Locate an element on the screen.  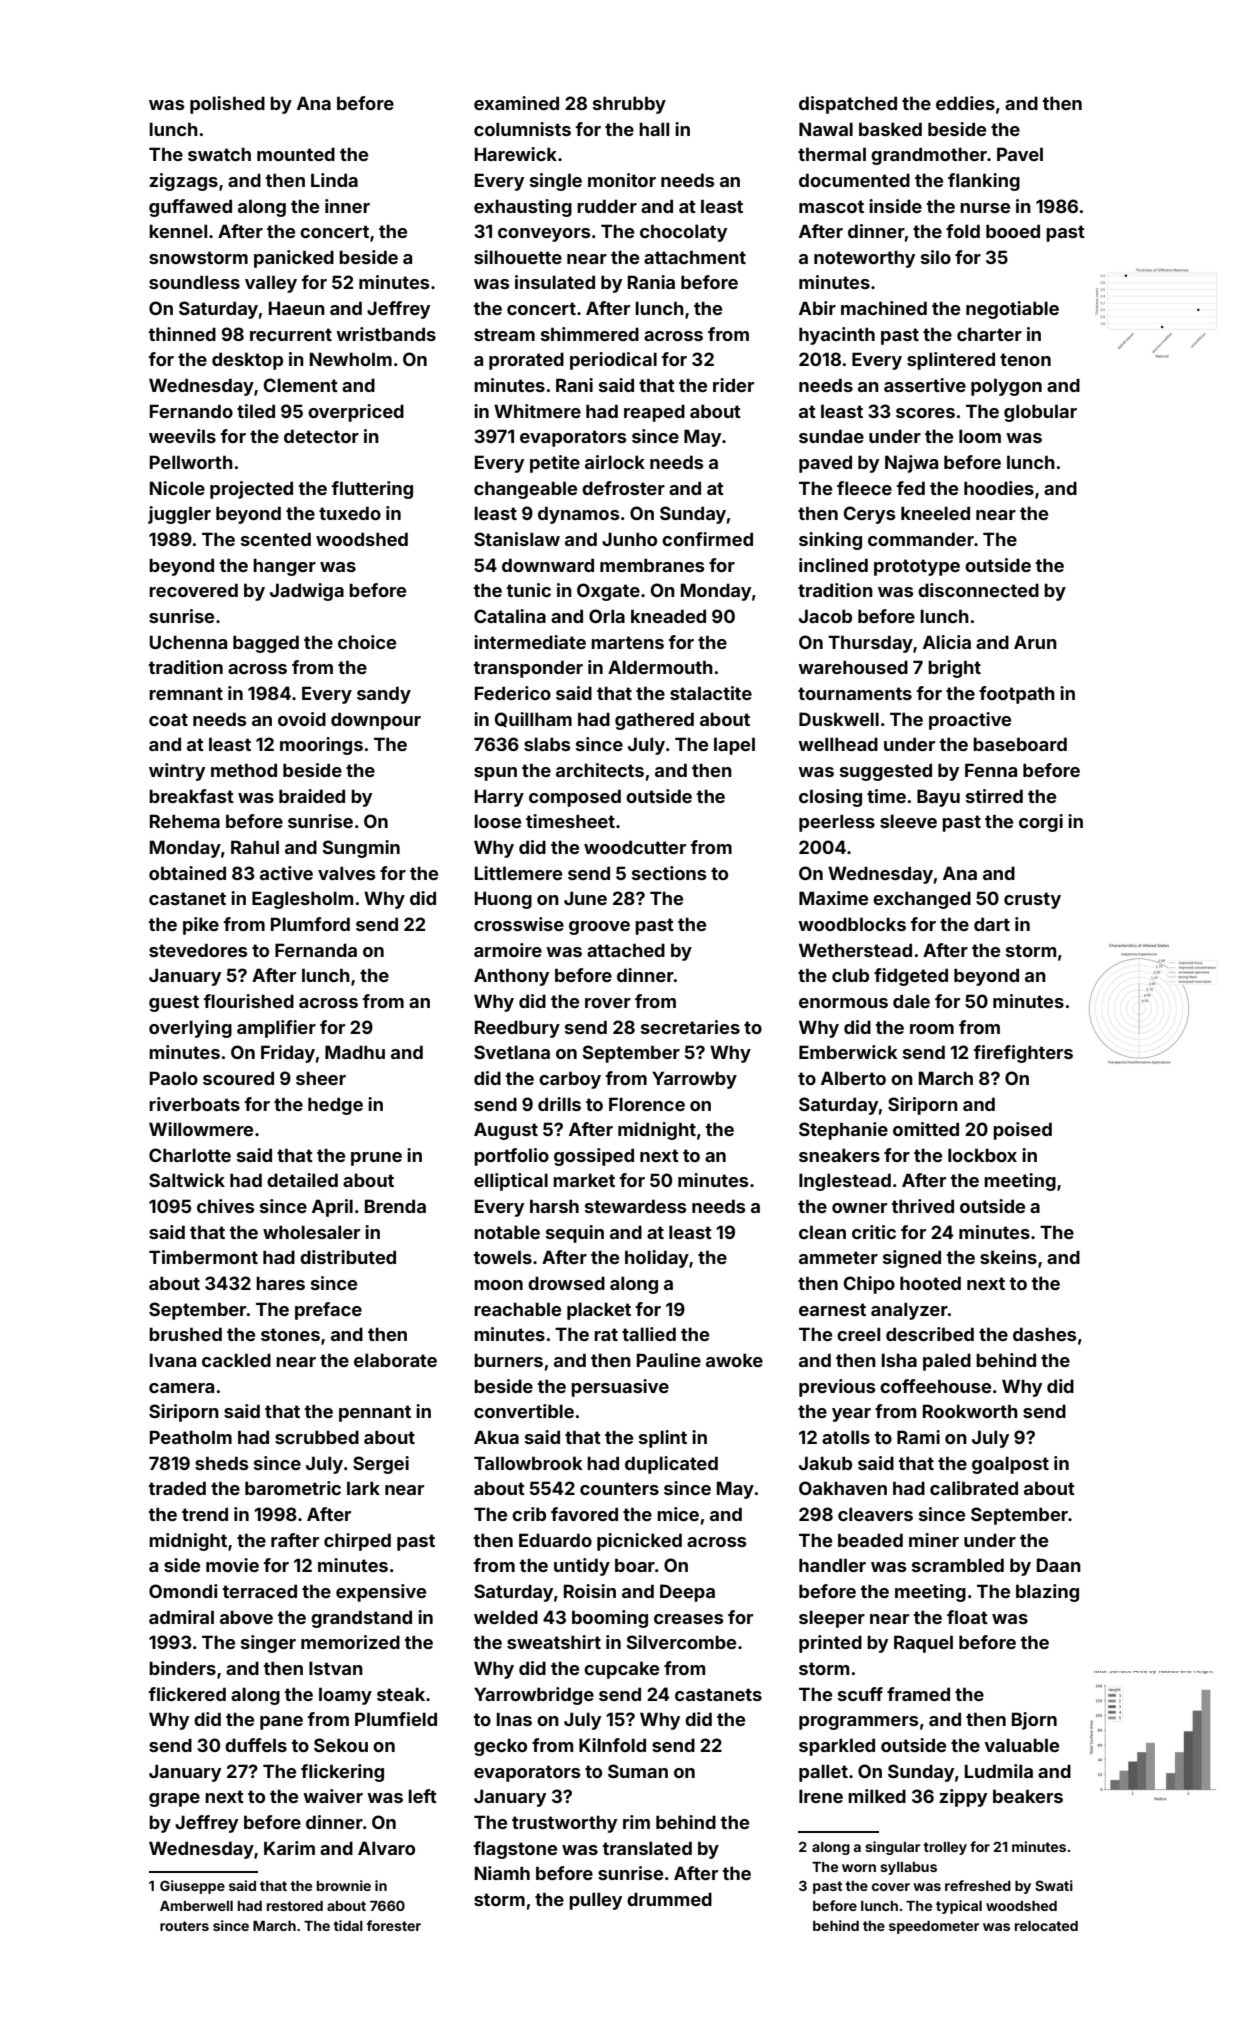
shrubby is located at coordinates (629, 105).
